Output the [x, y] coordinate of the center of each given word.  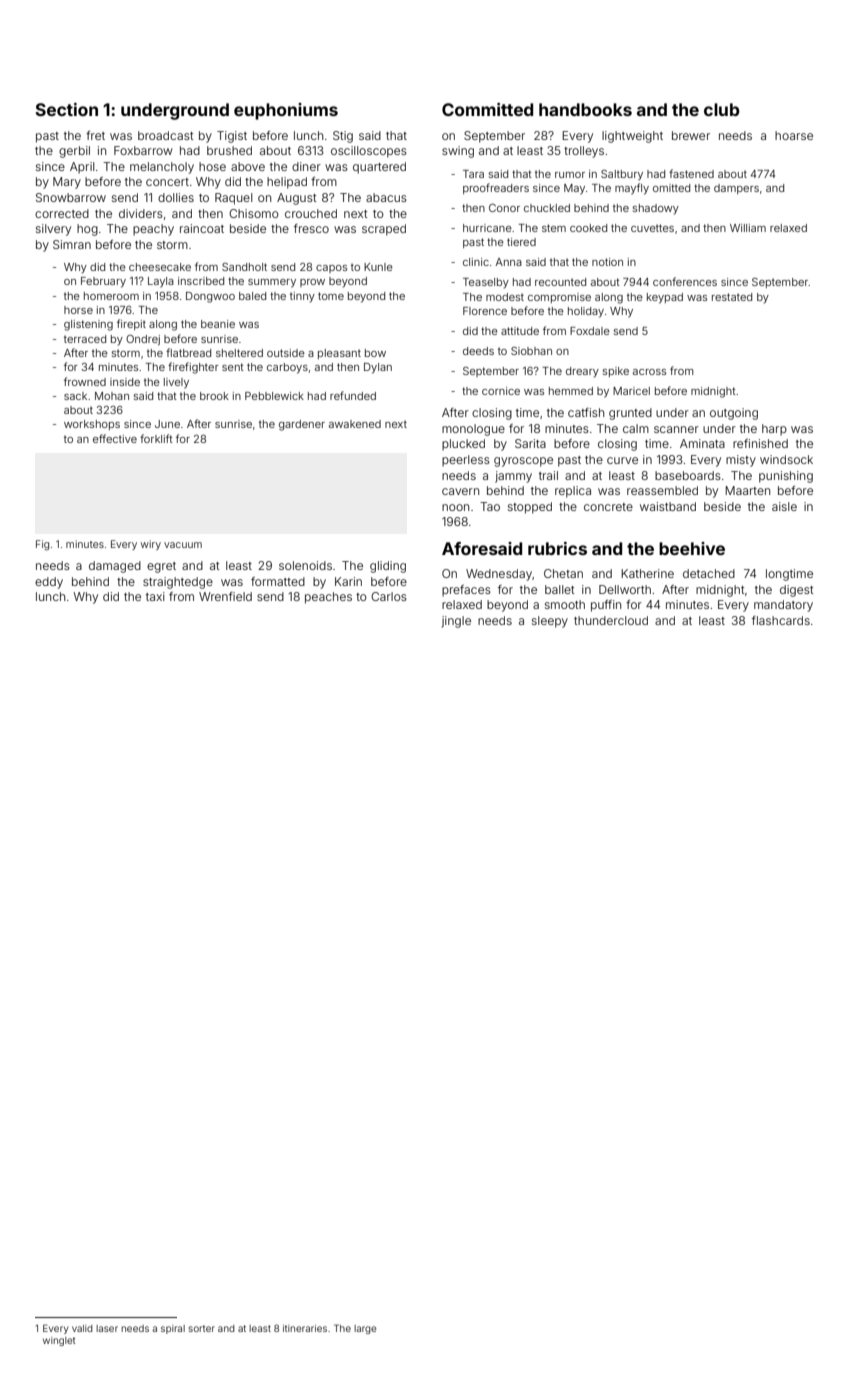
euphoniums [286, 111]
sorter [202, 1328]
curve [622, 460]
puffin [606, 606]
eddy [49, 583]
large [365, 1329]
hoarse [794, 135]
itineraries [305, 1328]
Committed [487, 109]
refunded [353, 395]
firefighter [193, 368]
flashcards [781, 620]
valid [82, 1328]
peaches [328, 598]
